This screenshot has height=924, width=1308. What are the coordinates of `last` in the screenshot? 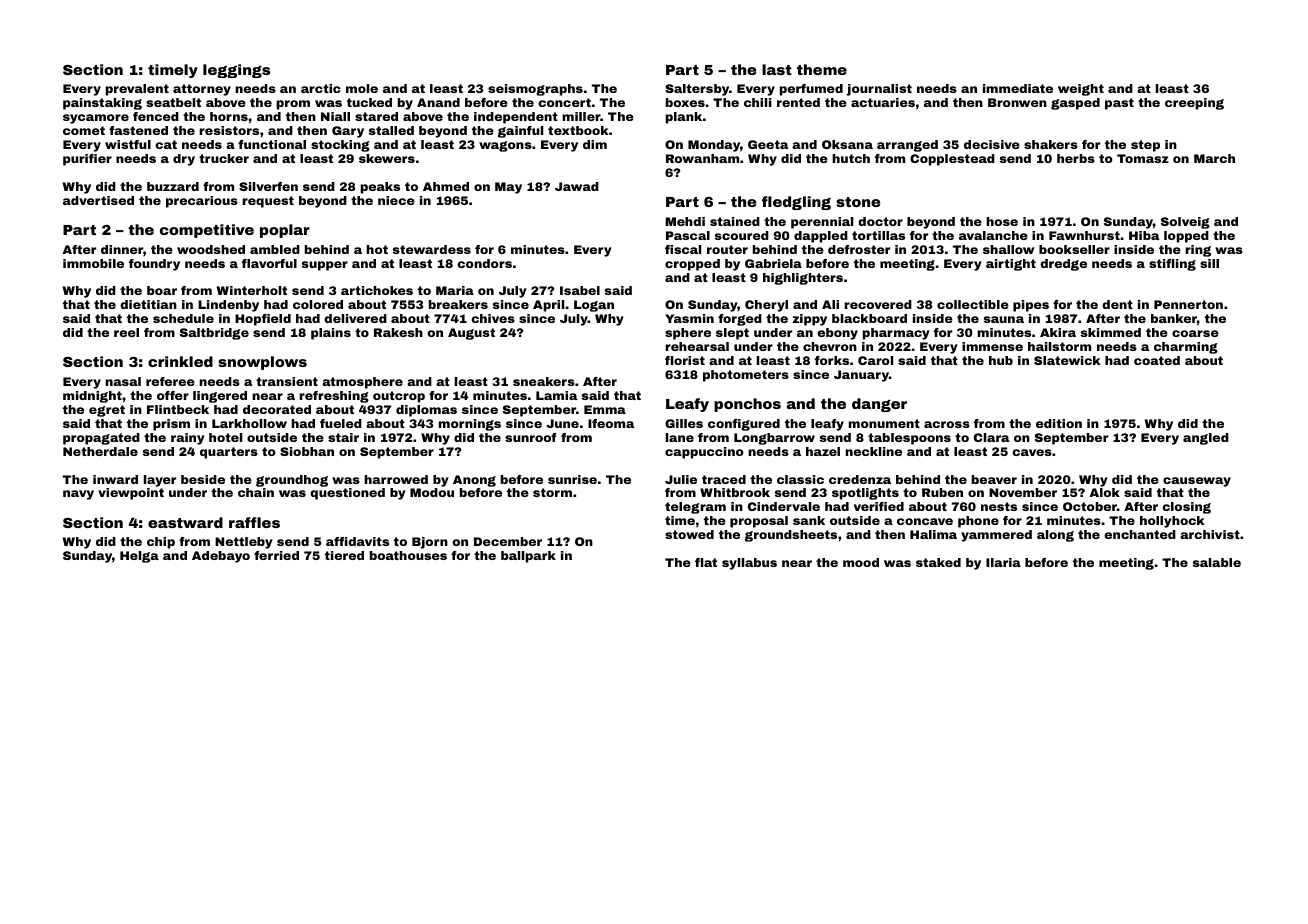 It's located at (777, 69).
